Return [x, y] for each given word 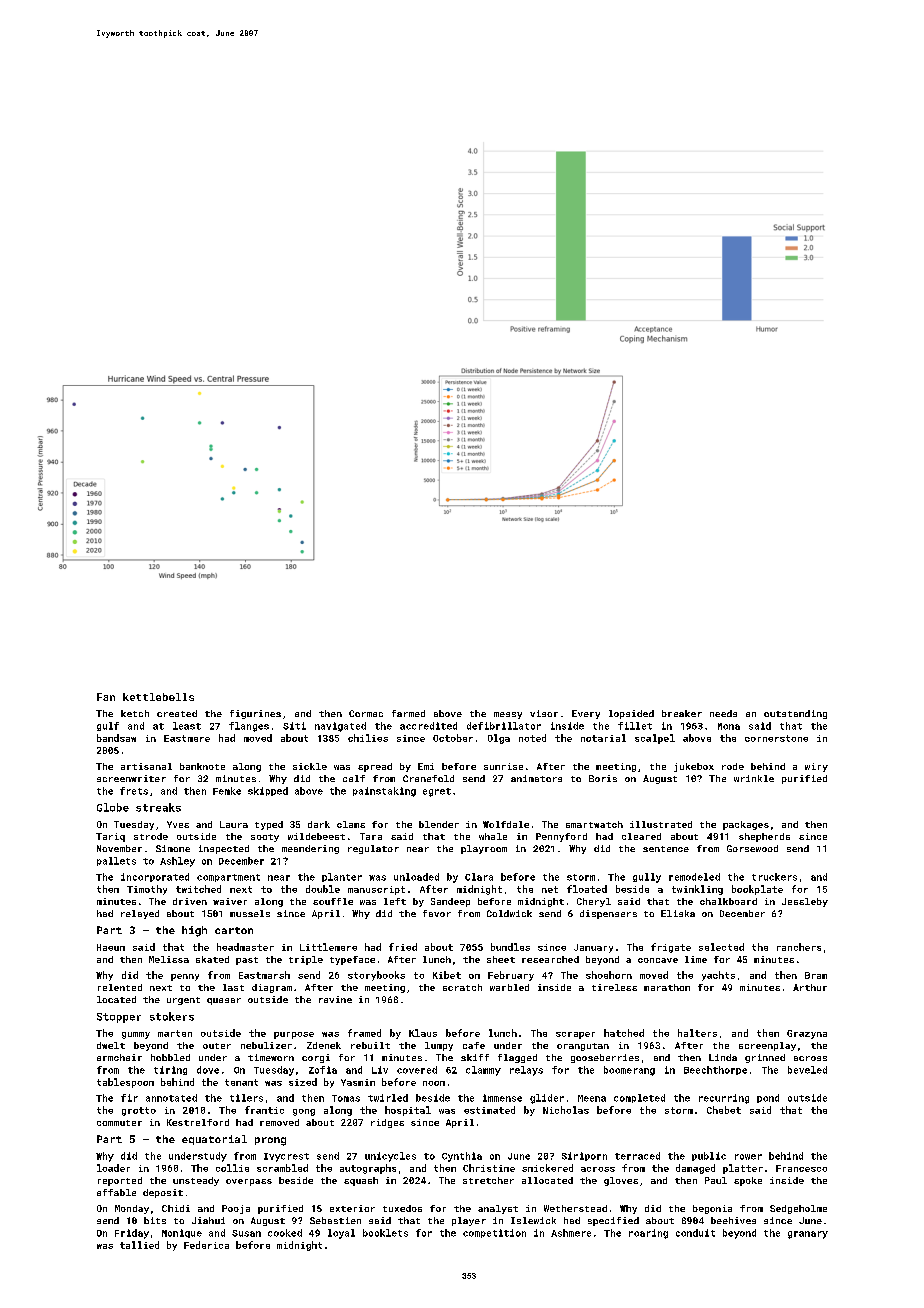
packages [746, 825]
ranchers [799, 947]
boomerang [629, 1071]
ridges [387, 1123]
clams [351, 824]
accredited [428, 726]
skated [212, 959]
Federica [206, 1245]
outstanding [795, 714]
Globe [113, 807]
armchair [119, 1057]
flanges [249, 727]
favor [437, 913]
